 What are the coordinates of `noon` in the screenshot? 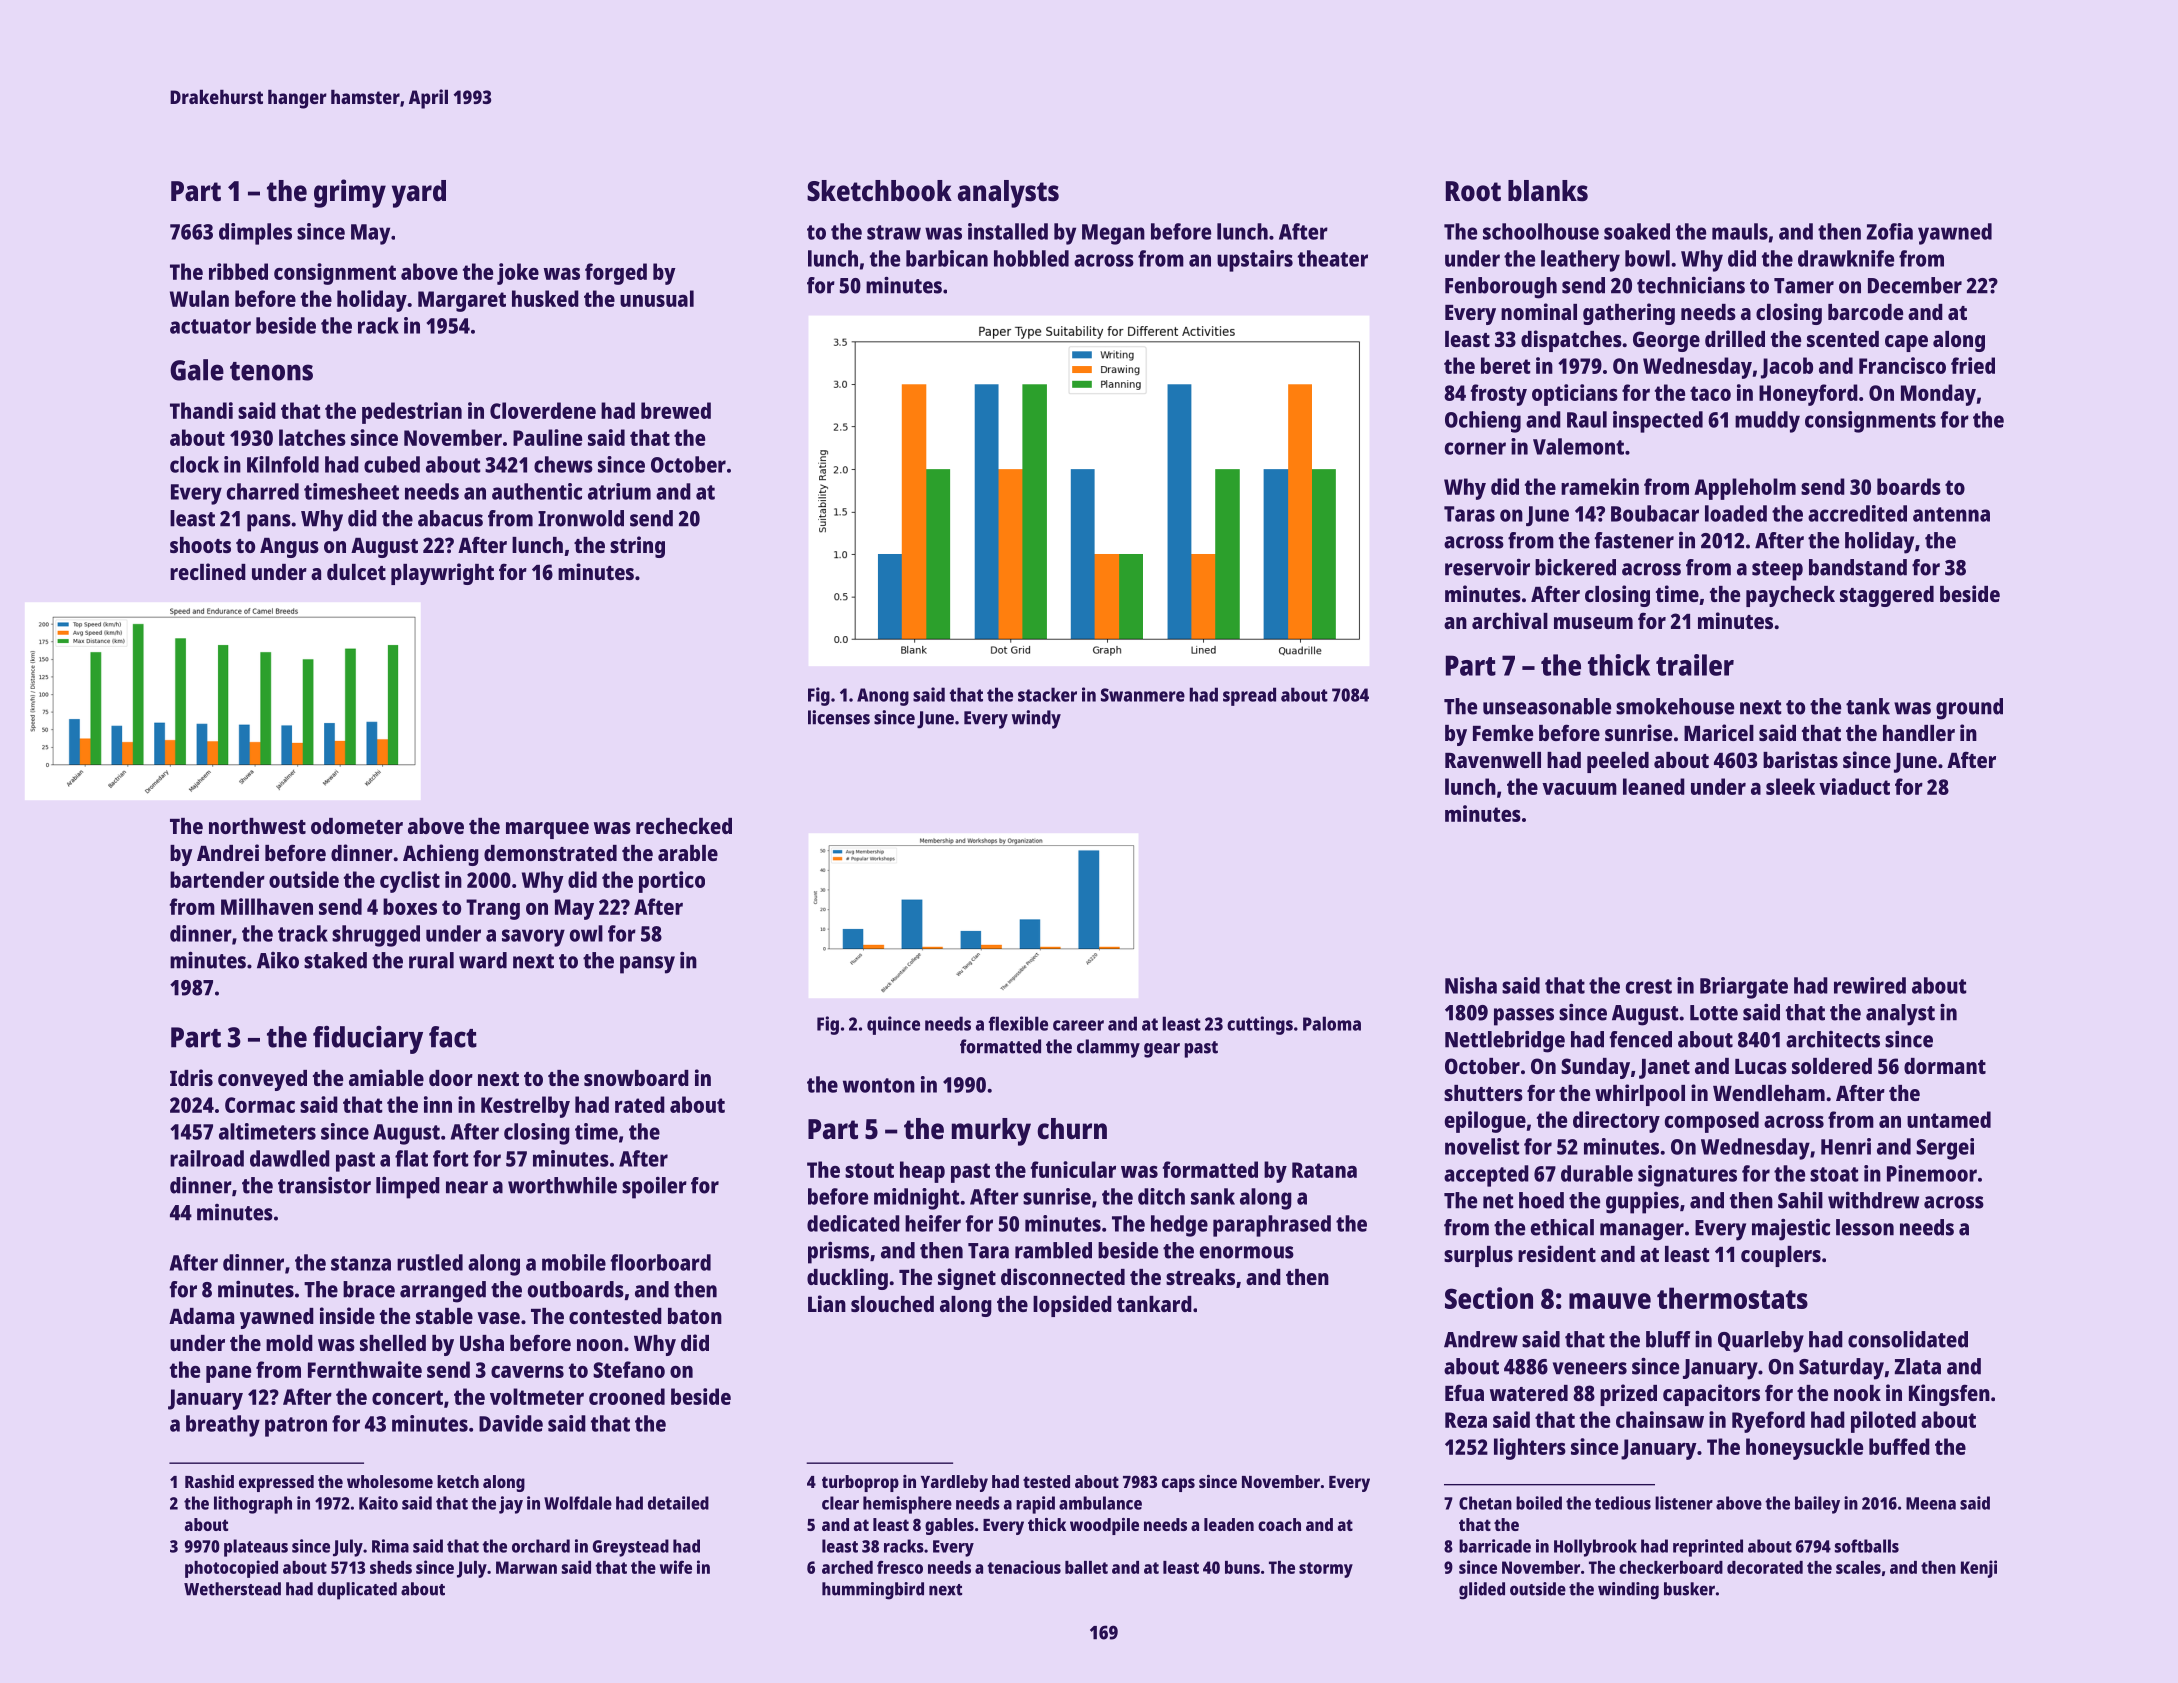 It's located at (600, 1345).
